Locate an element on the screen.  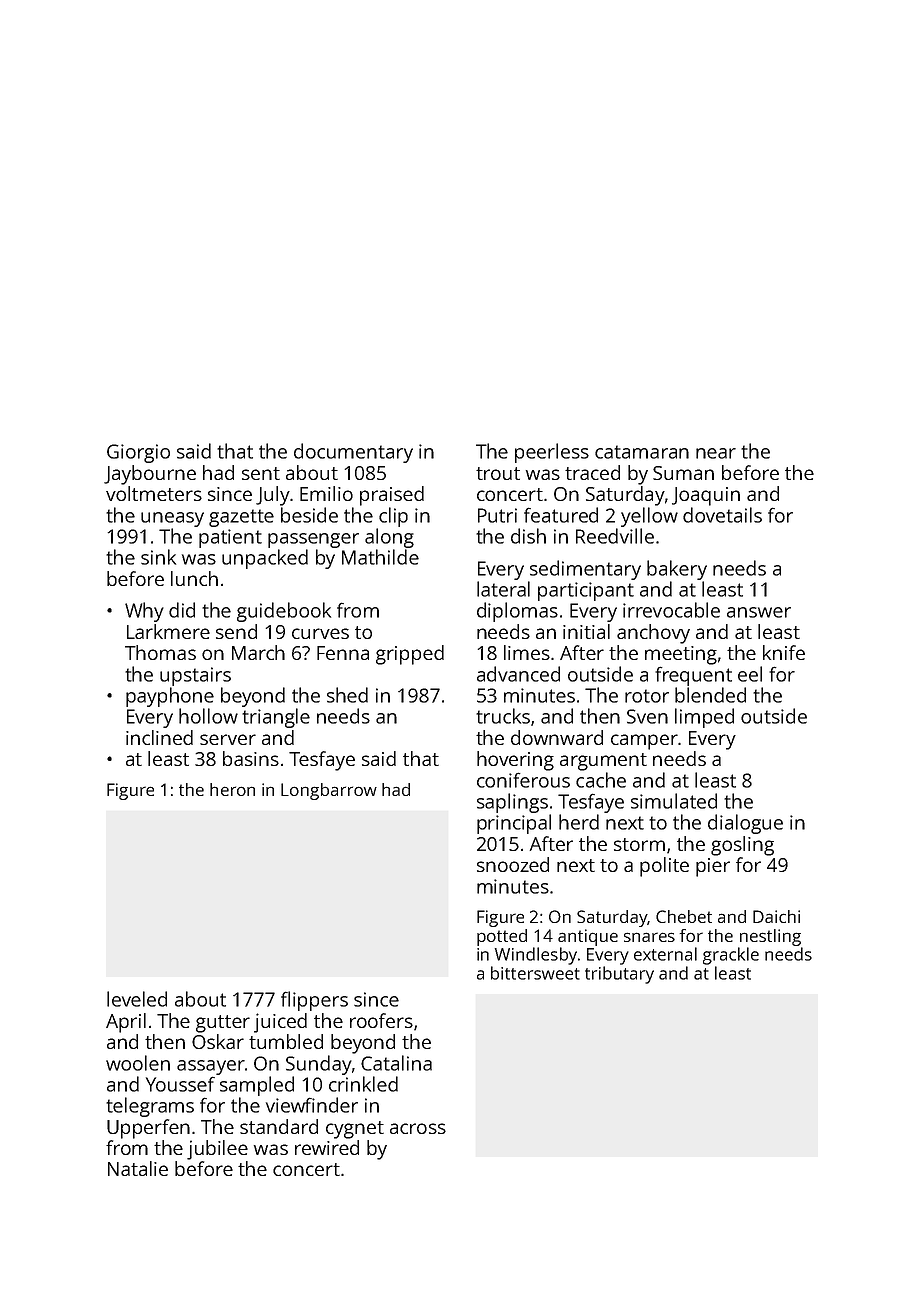
rotor is located at coordinates (647, 696).
